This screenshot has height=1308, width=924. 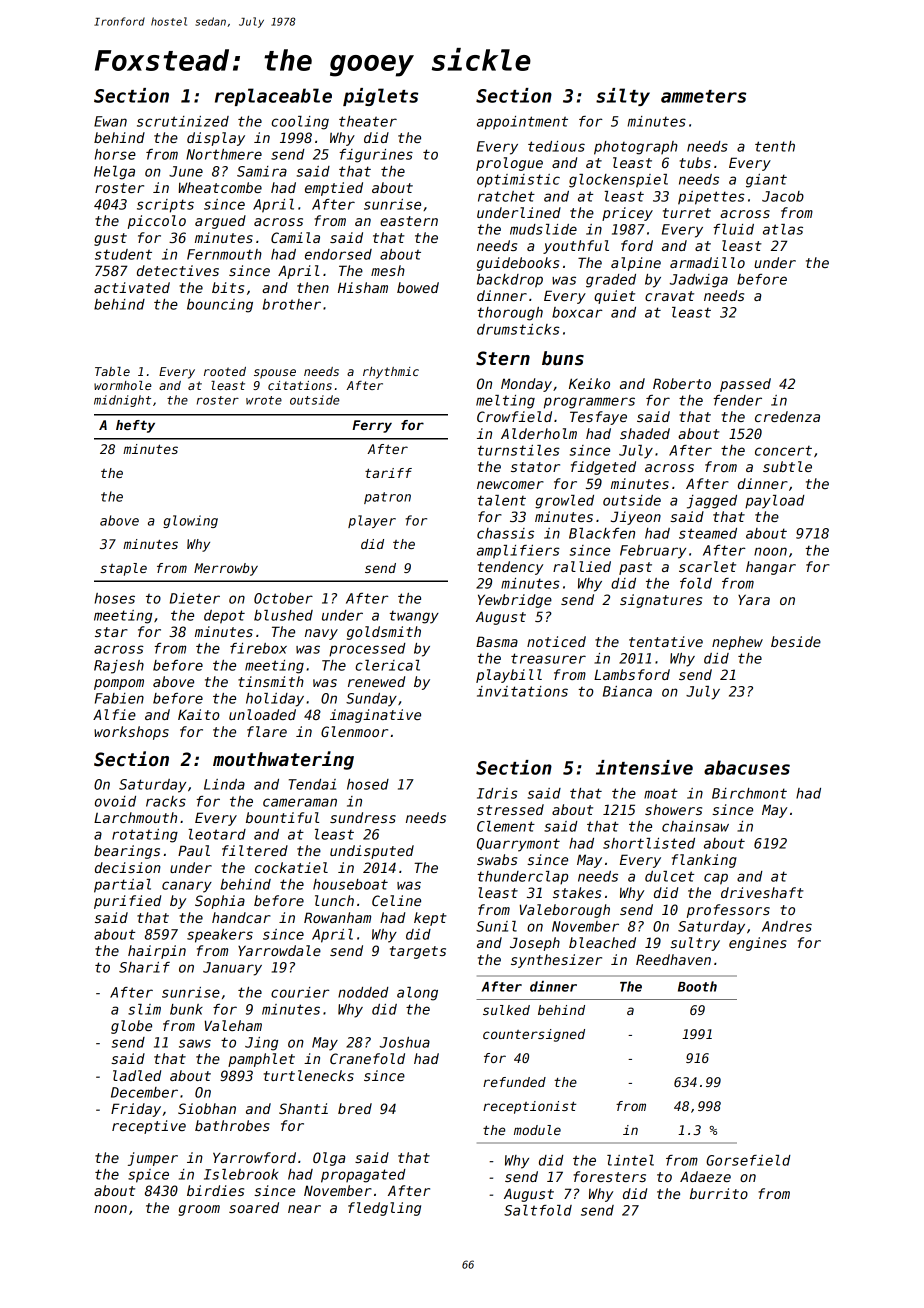 I want to click on student, so click(x=123, y=254).
